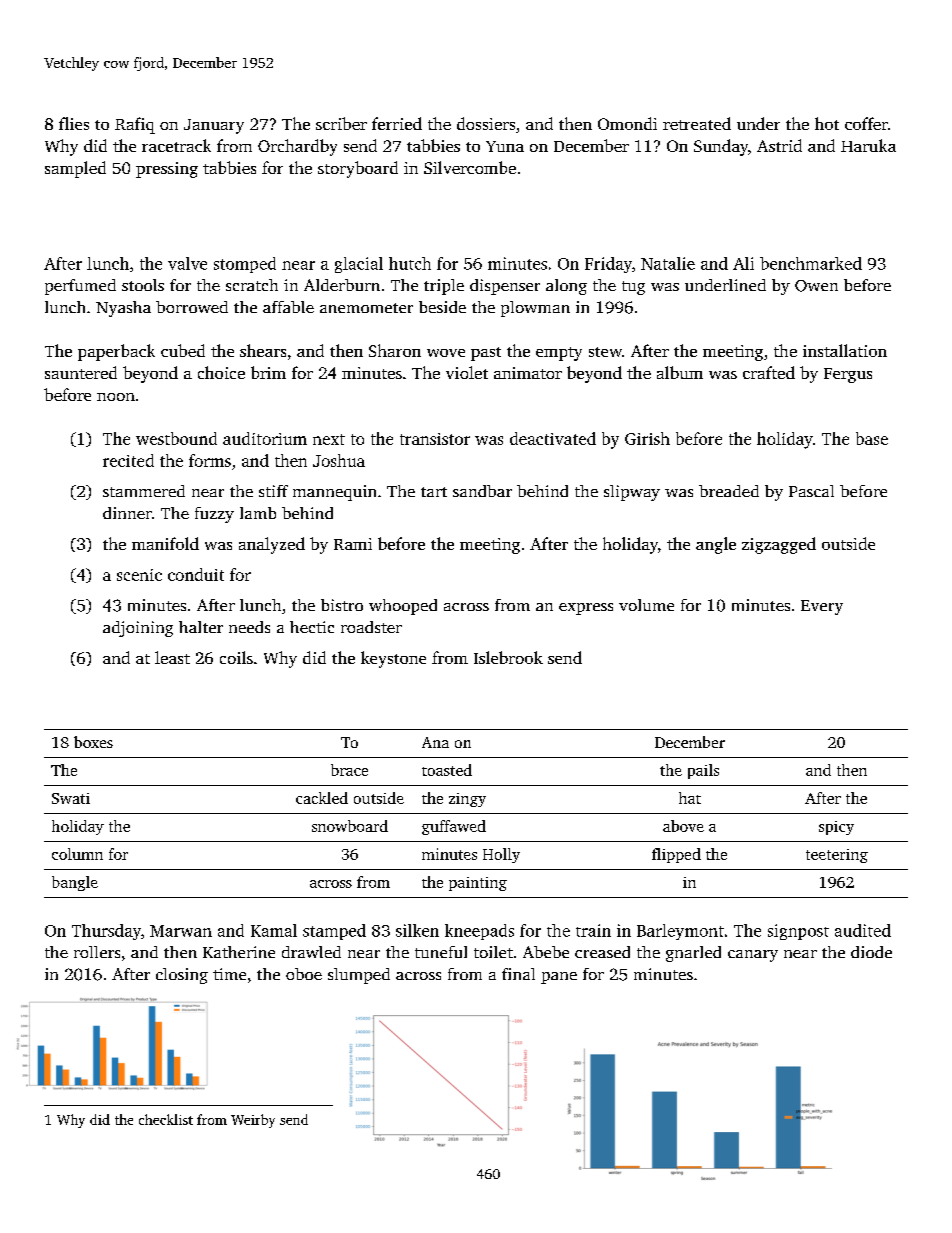 This screenshot has width=952, height=1233. What do you see at coordinates (196, 574) in the screenshot?
I see `conduit` at bounding box center [196, 574].
